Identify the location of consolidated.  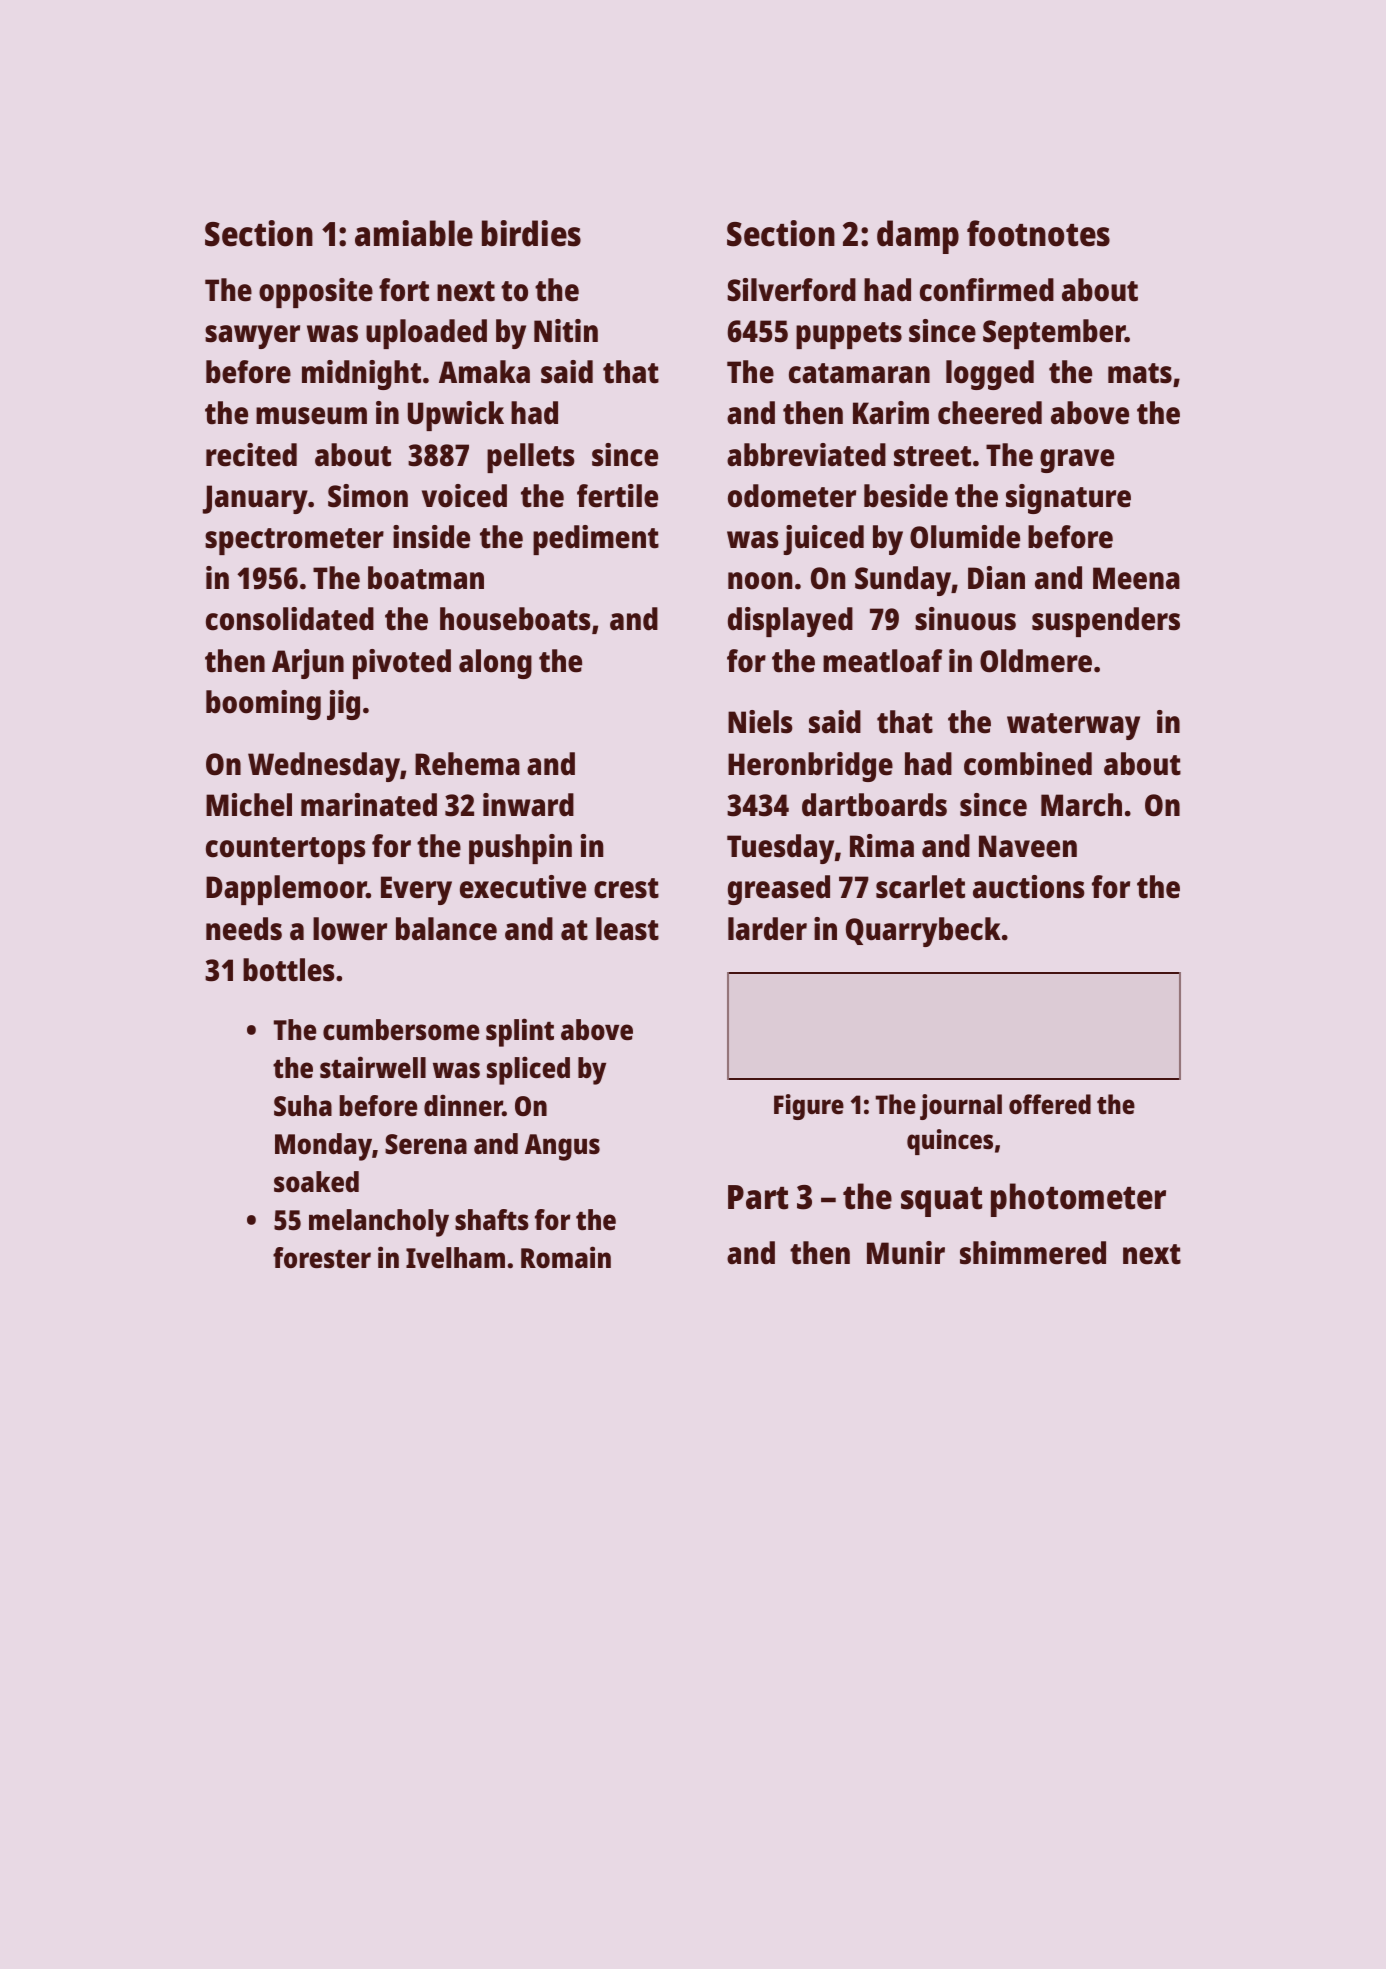
(290, 619).
